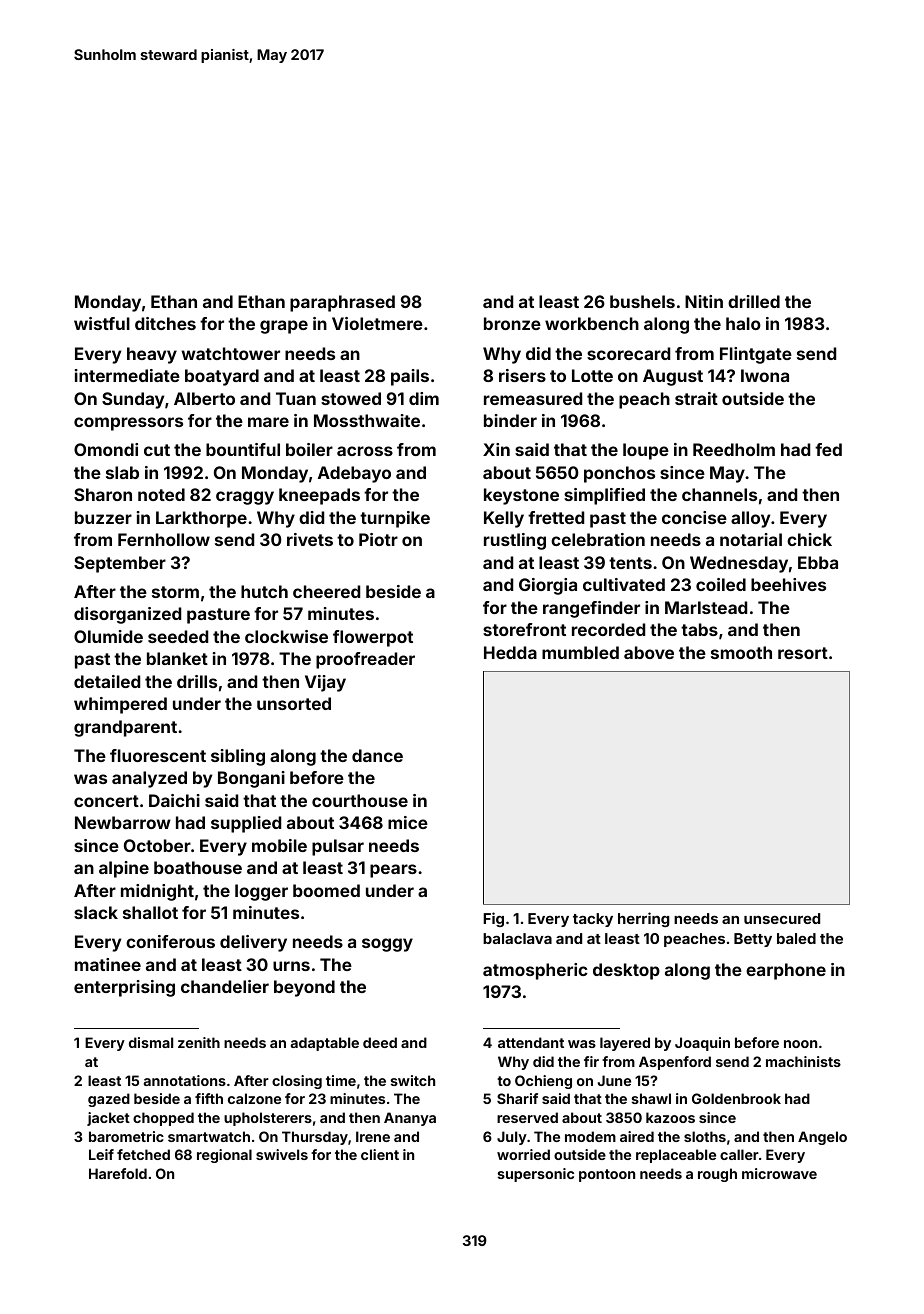 The width and height of the screenshot is (924, 1314). I want to click on Harefold, so click(118, 1173).
